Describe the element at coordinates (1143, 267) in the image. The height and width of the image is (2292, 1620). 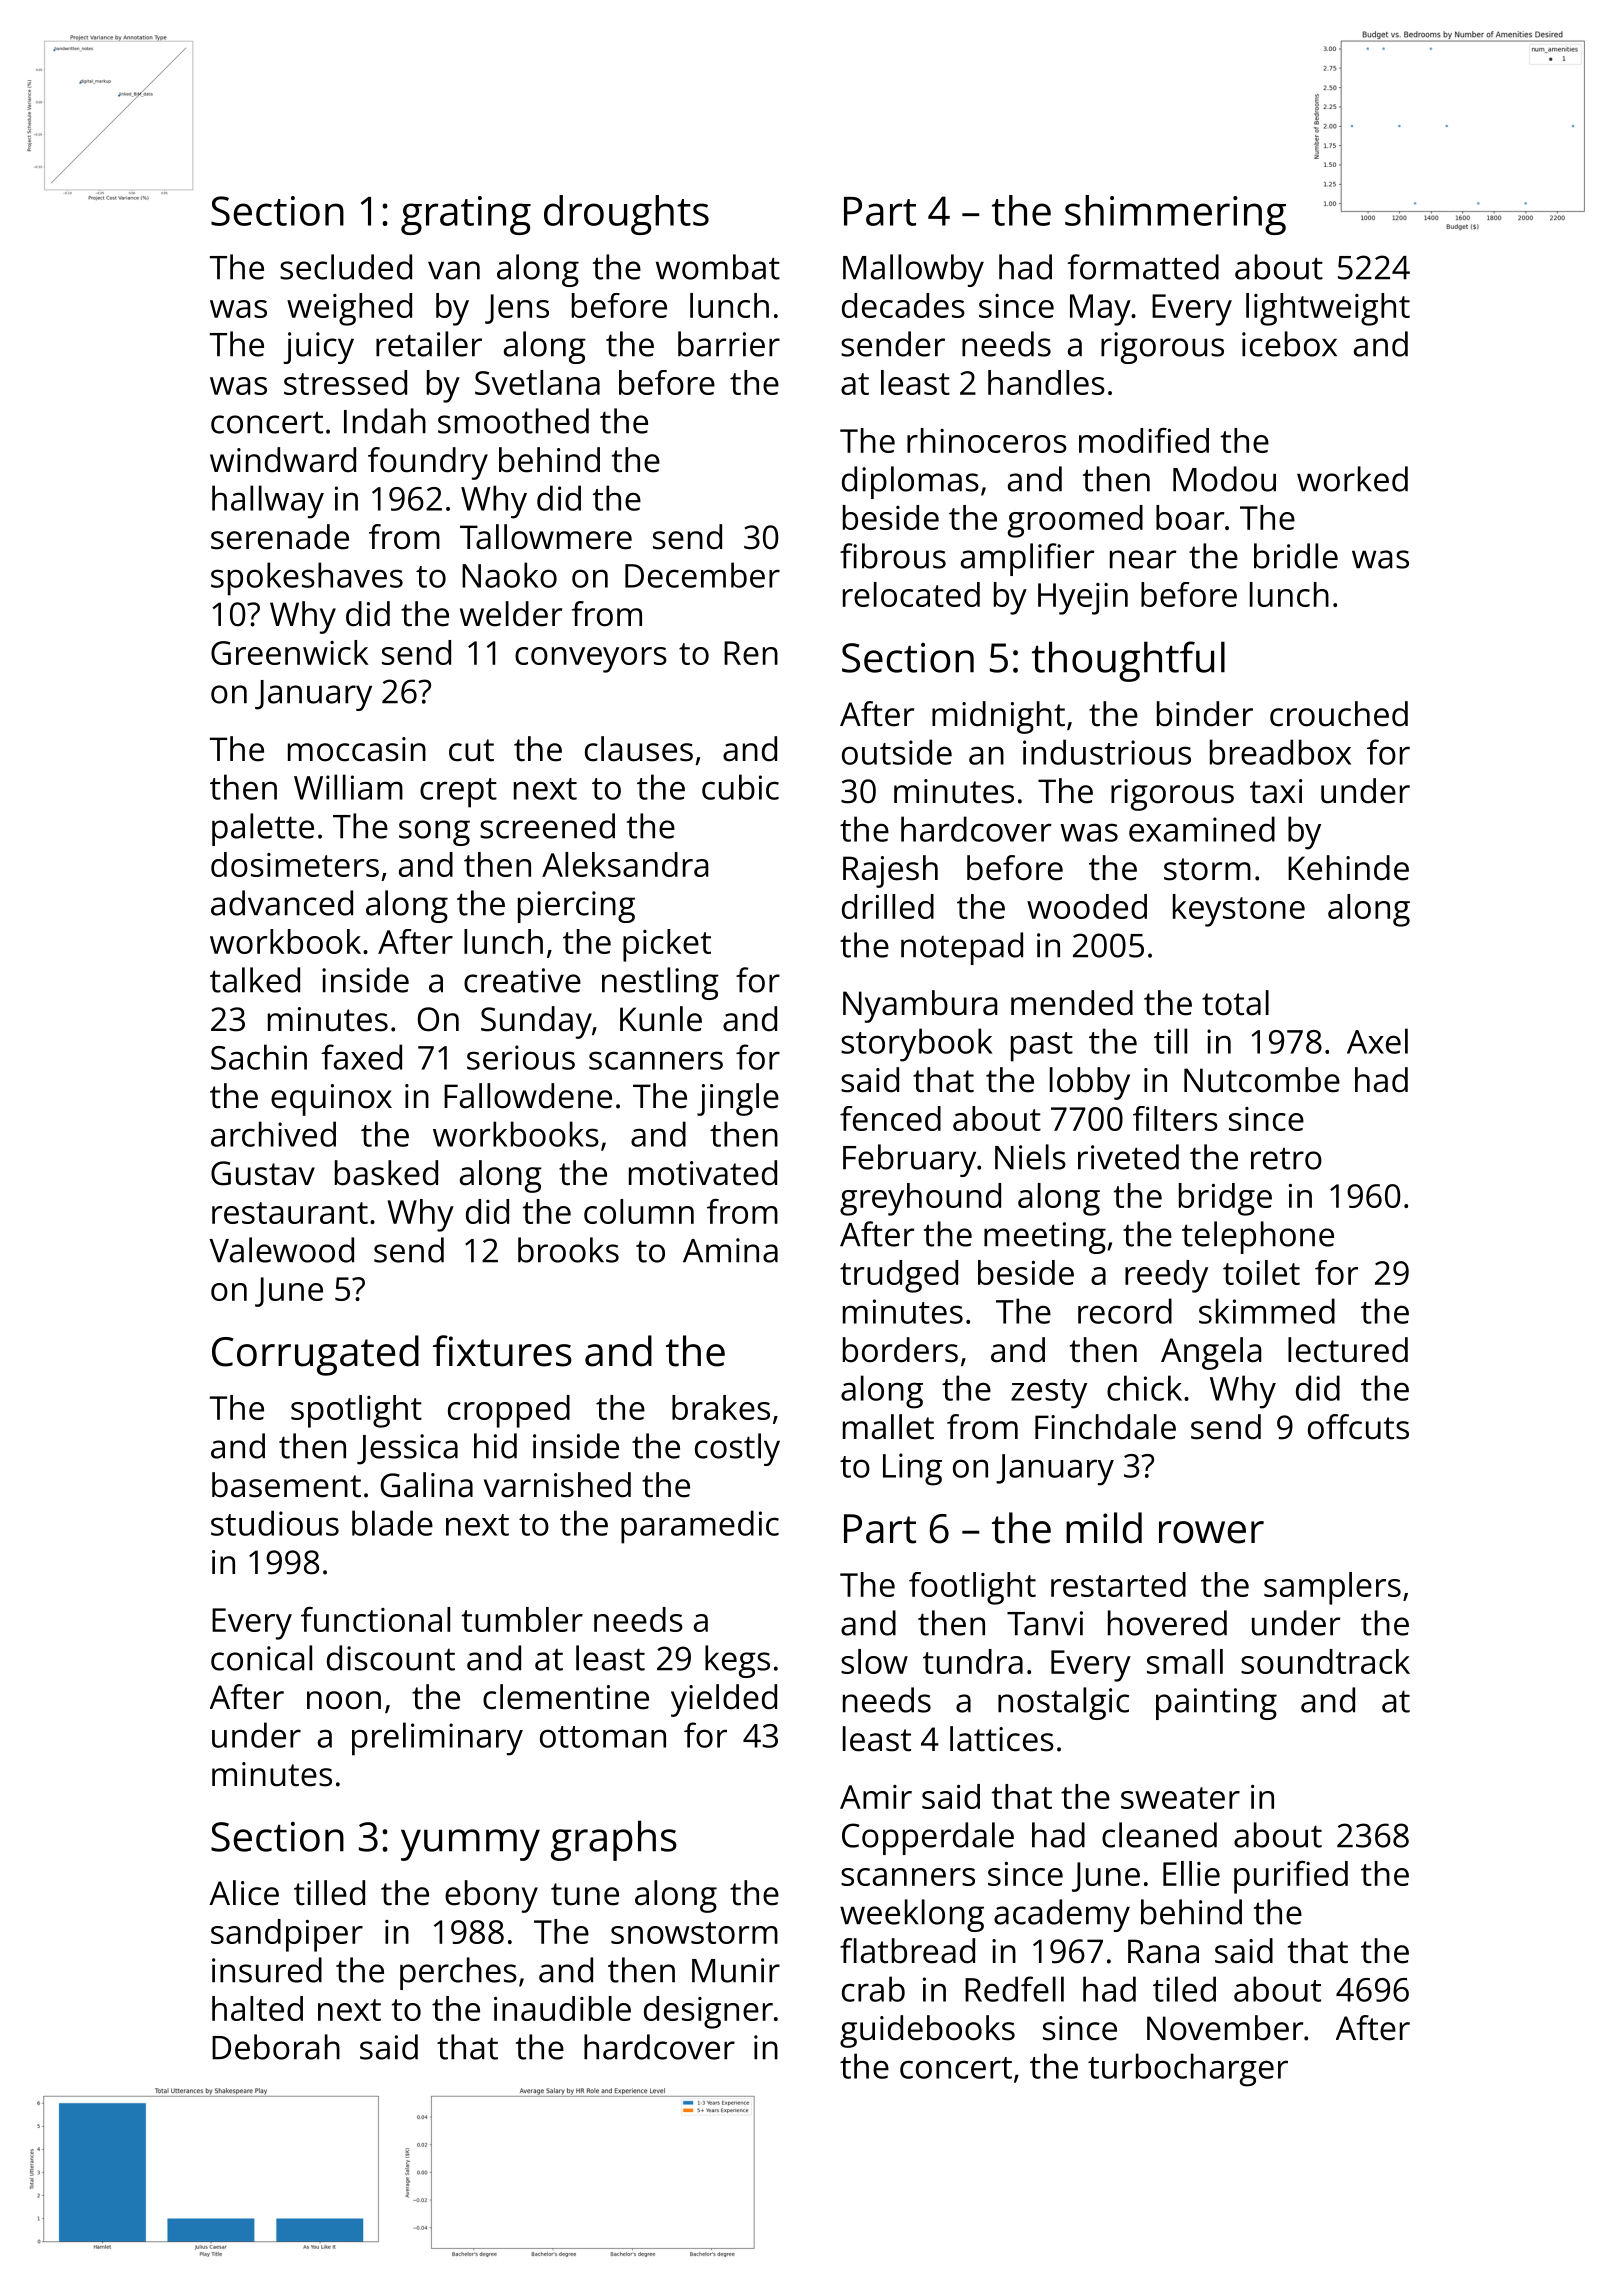
I see `formatted` at that location.
